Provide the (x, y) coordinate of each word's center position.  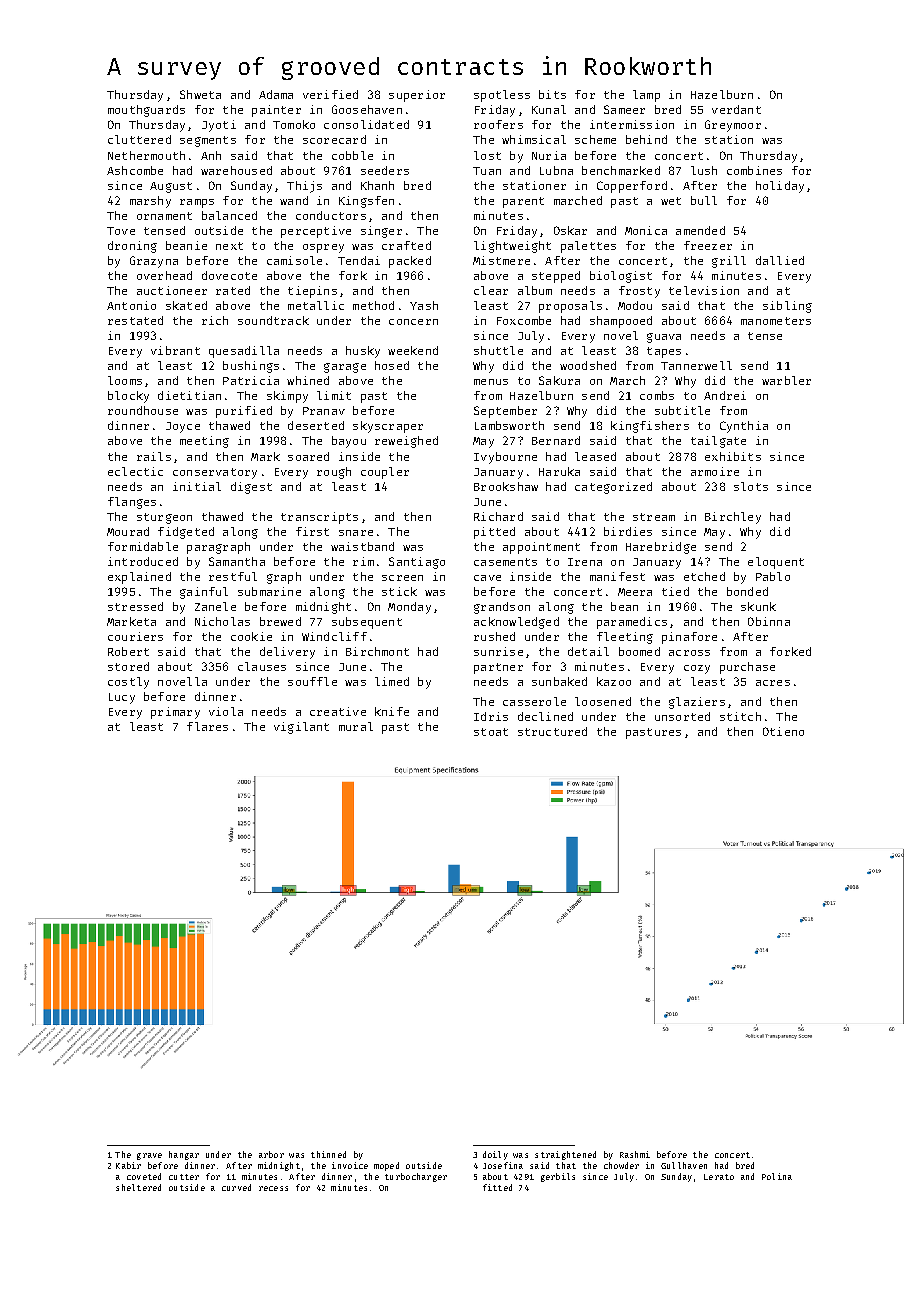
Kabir (128, 1165)
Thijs (304, 187)
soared (308, 456)
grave (149, 1156)
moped (386, 1166)
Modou (635, 305)
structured (552, 731)
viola (226, 711)
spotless (502, 96)
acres (773, 683)
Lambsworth (509, 425)
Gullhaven (684, 1165)
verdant (736, 109)
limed (392, 681)
